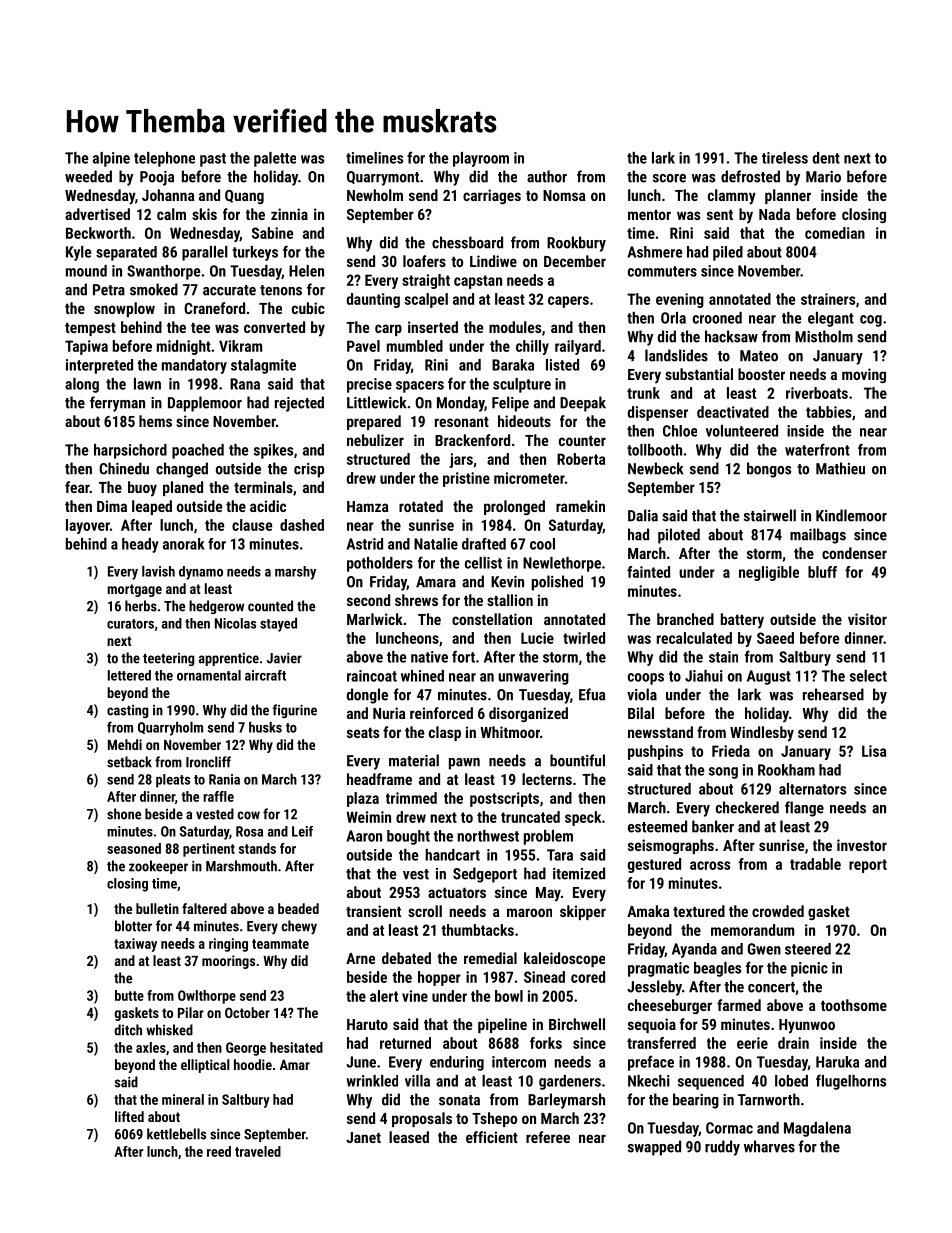  Describe the element at coordinates (840, 468) in the image. I see `Mathieu` at that location.
